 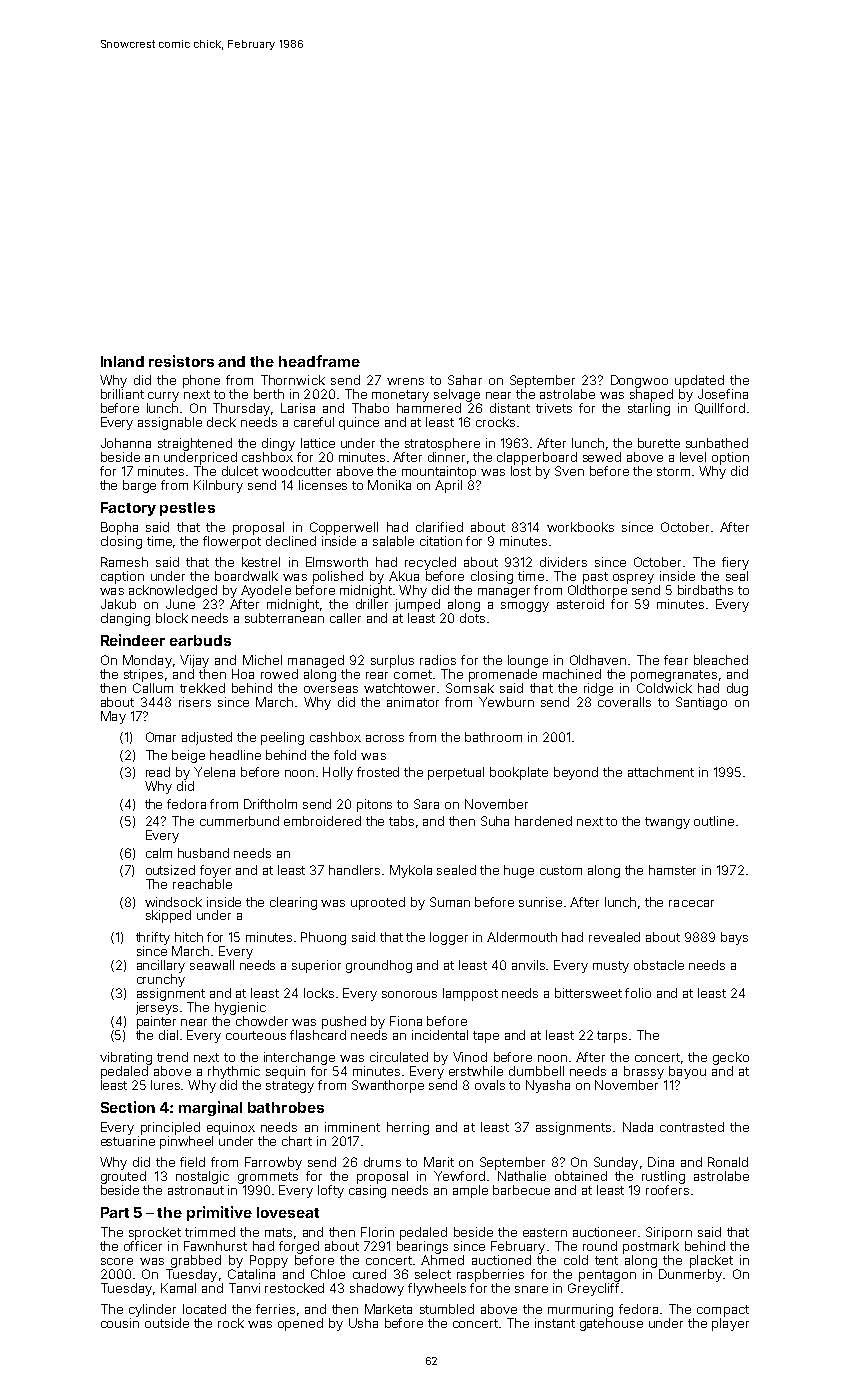 I want to click on cousin, so click(x=120, y=1323).
